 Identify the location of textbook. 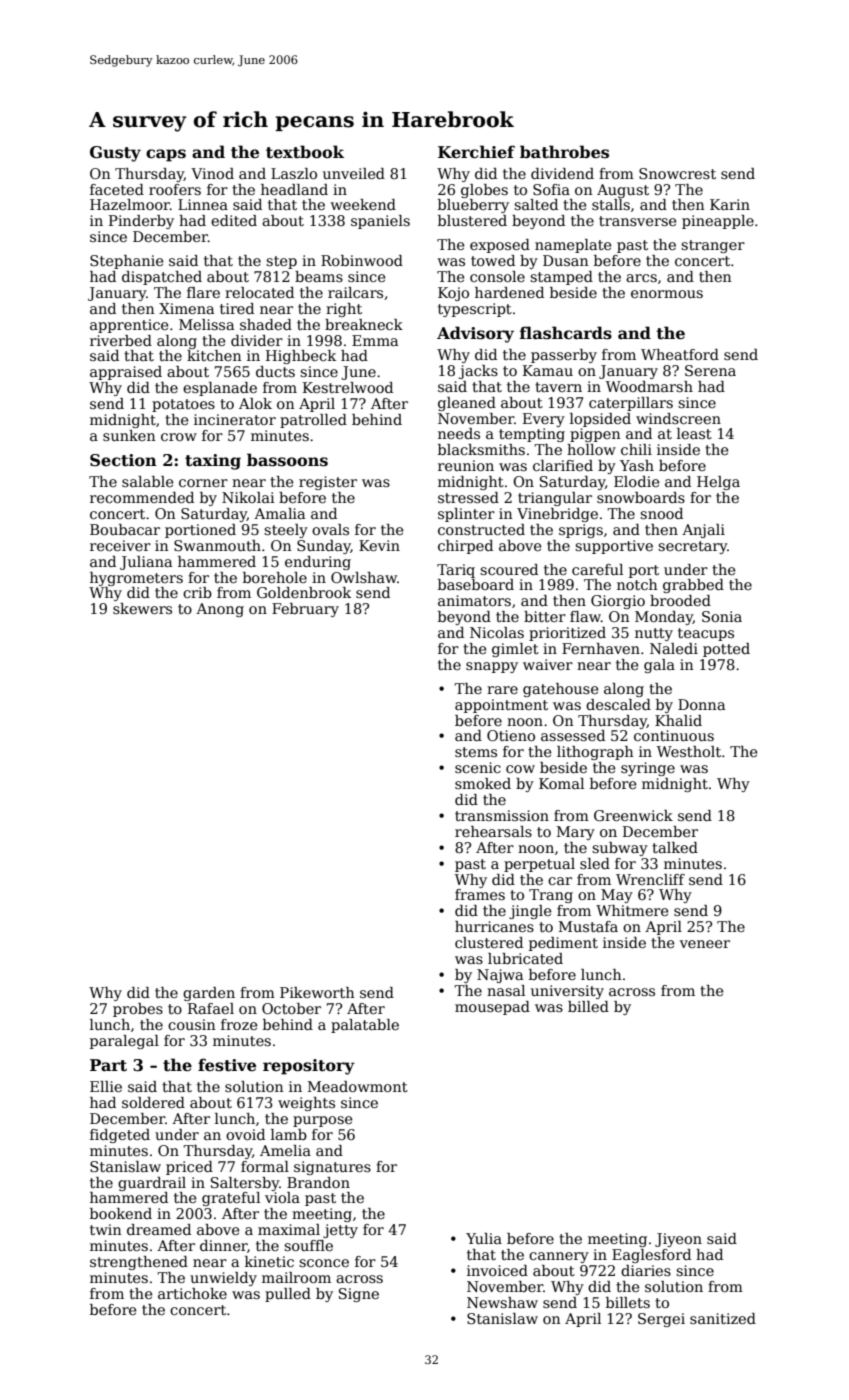
(305, 152).
